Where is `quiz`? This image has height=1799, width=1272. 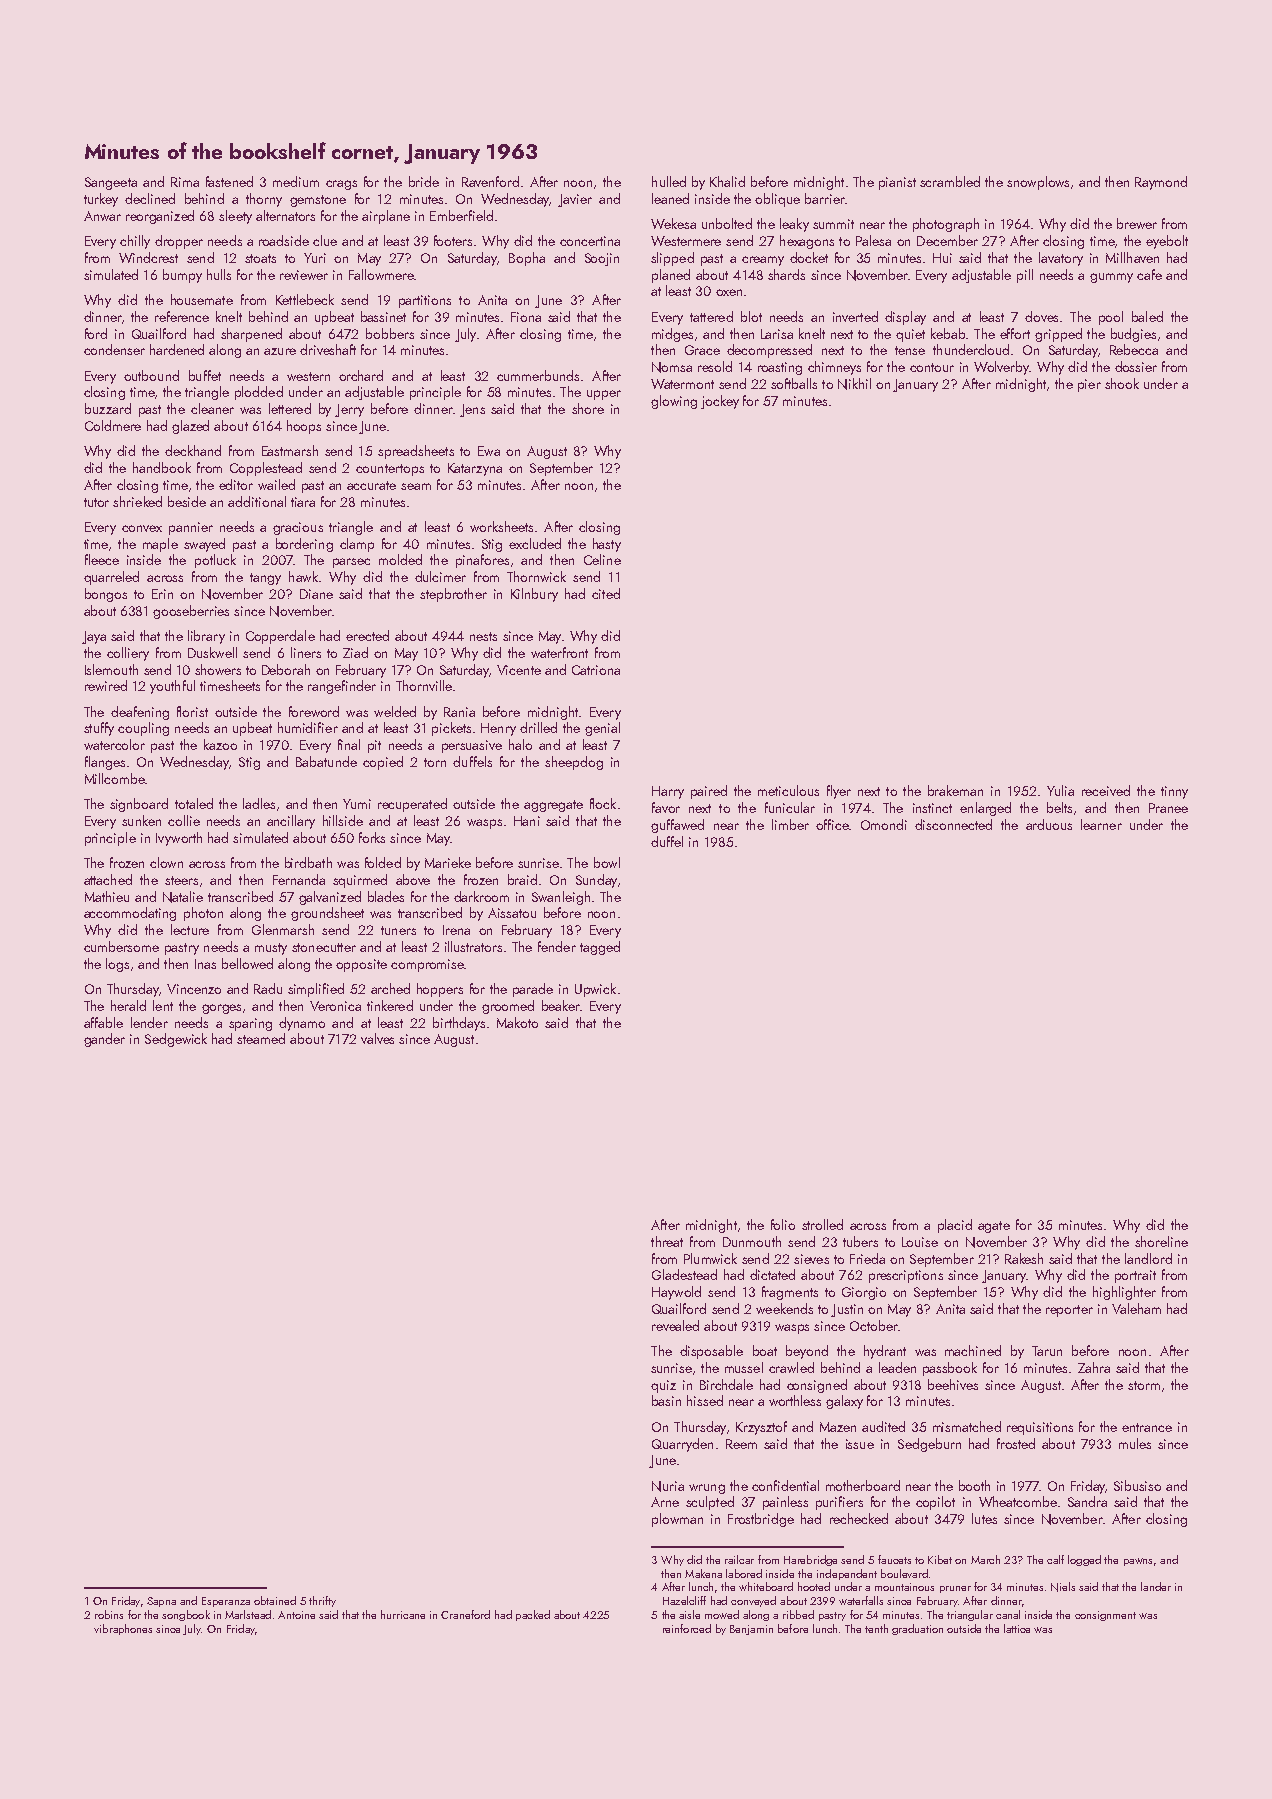
quiz is located at coordinates (663, 1386).
